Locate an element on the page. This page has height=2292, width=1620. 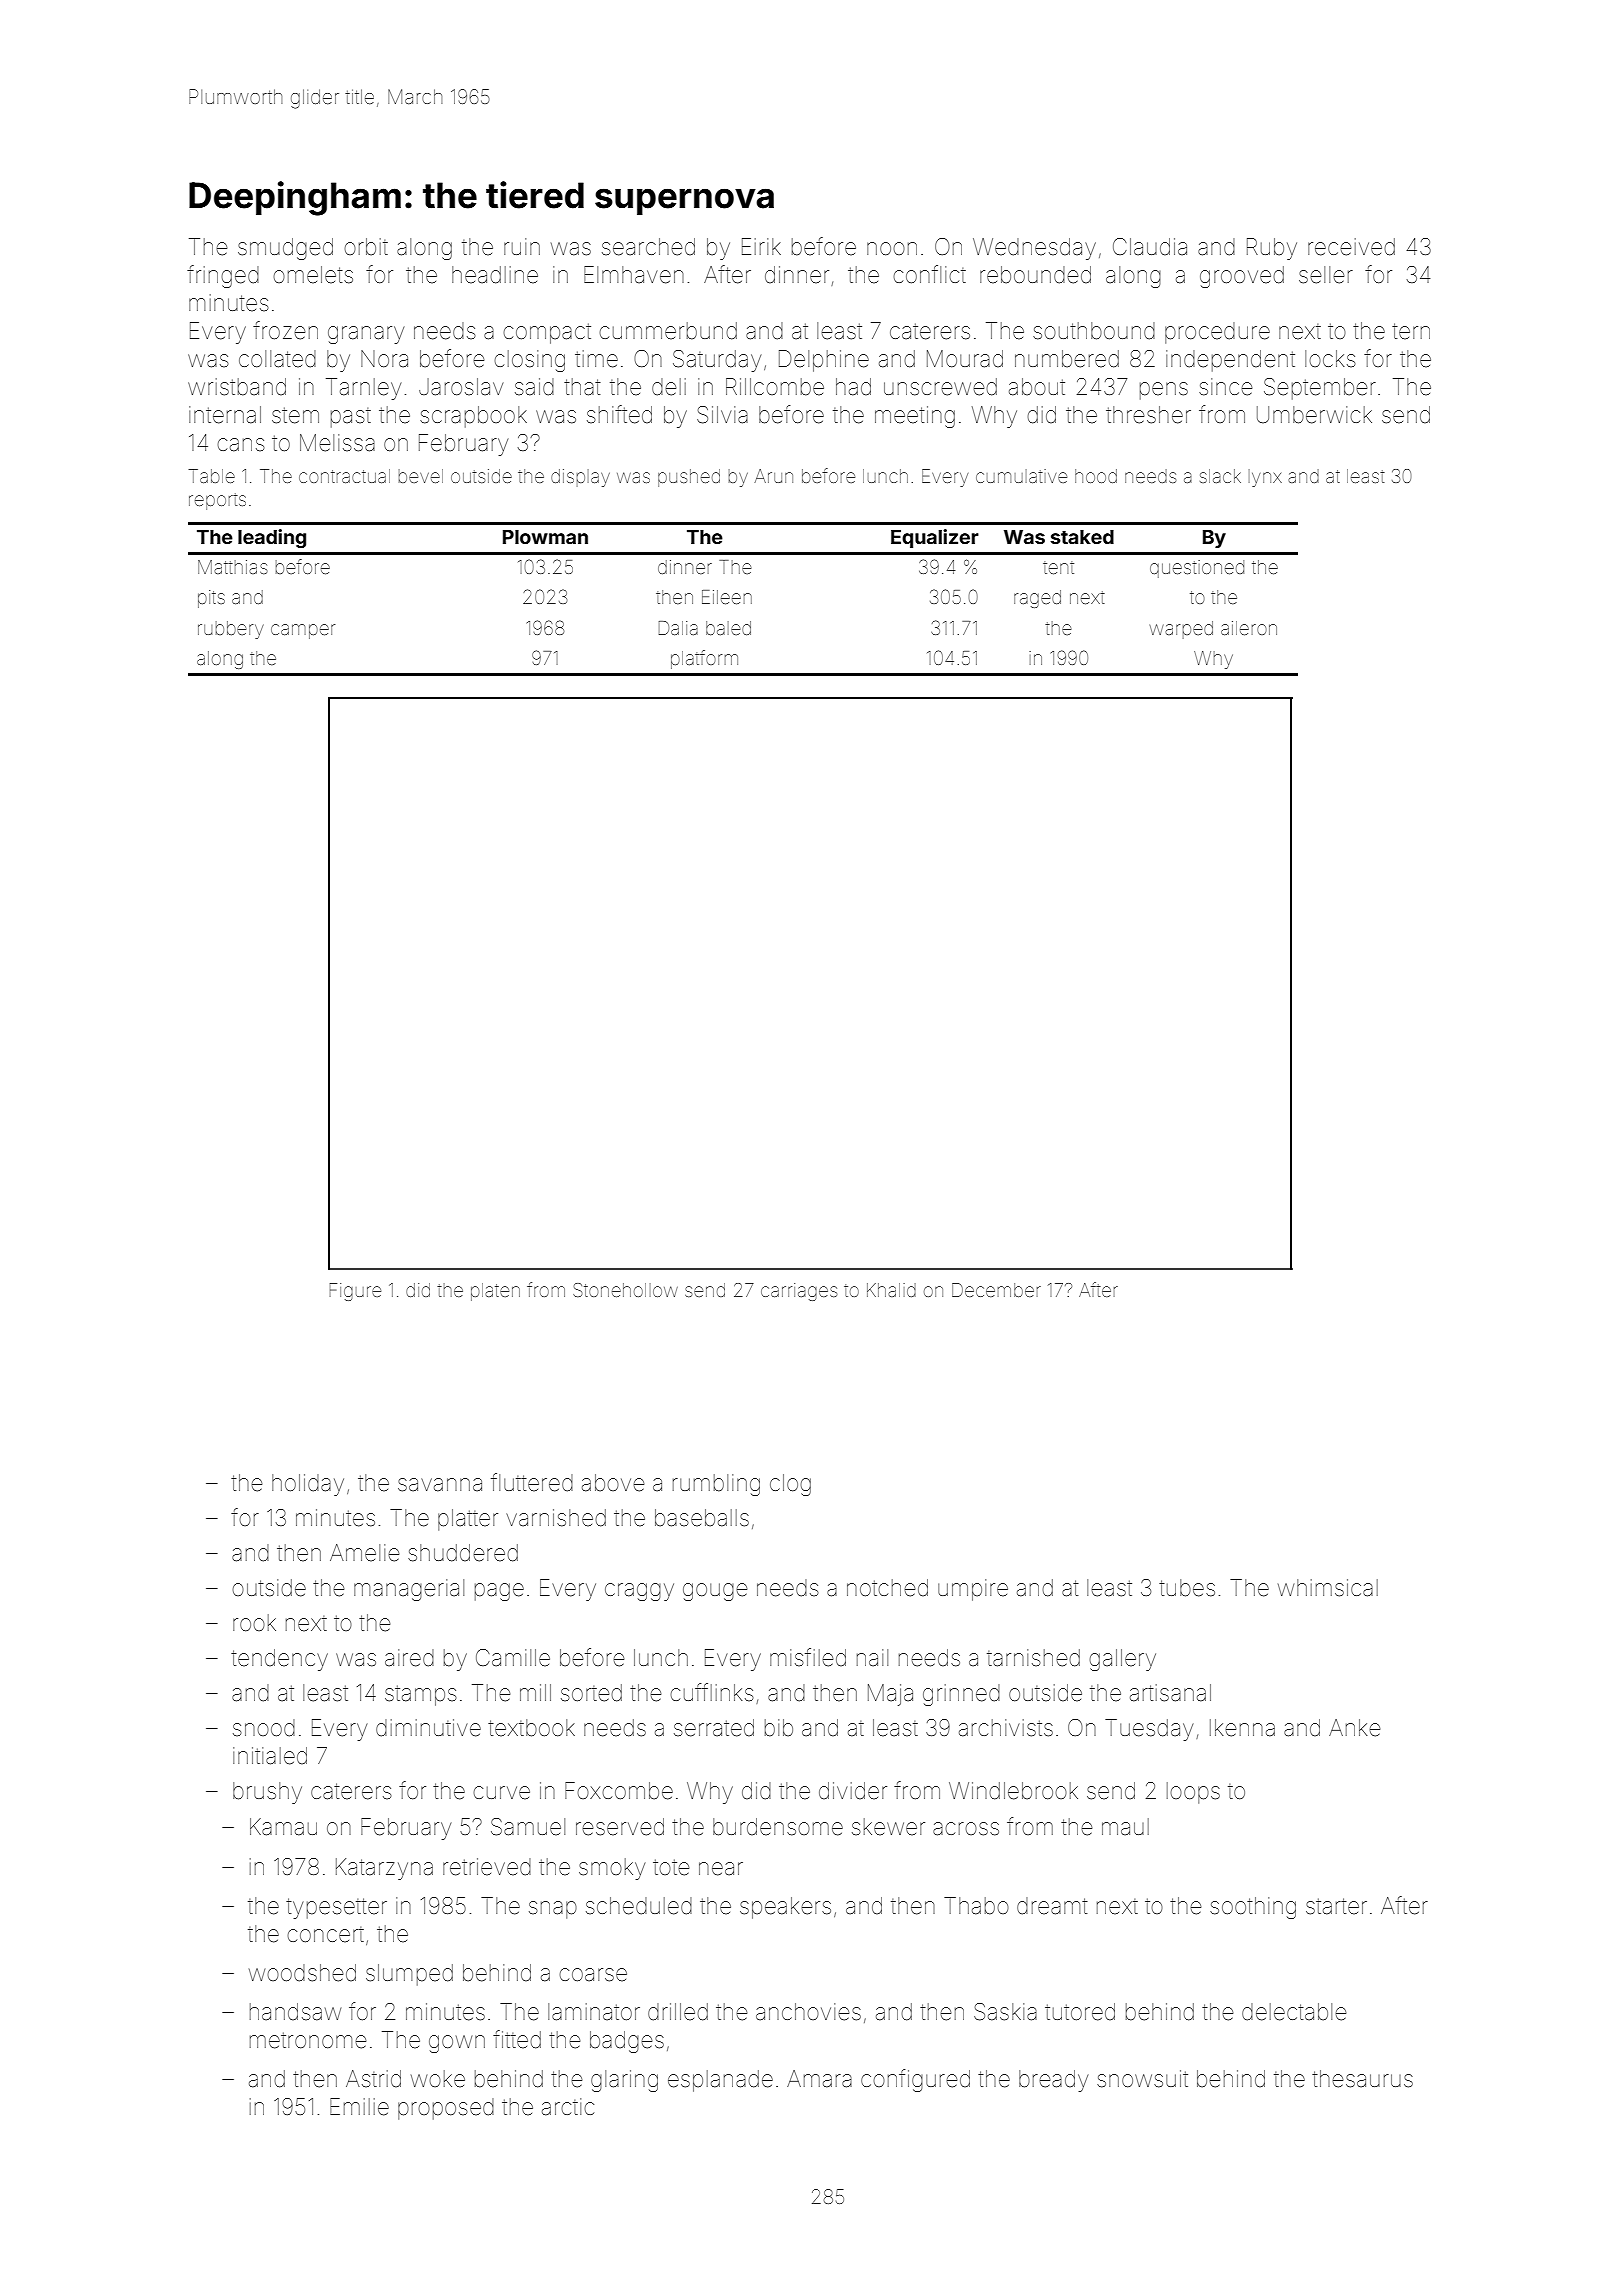
raged is located at coordinates (1037, 599).
